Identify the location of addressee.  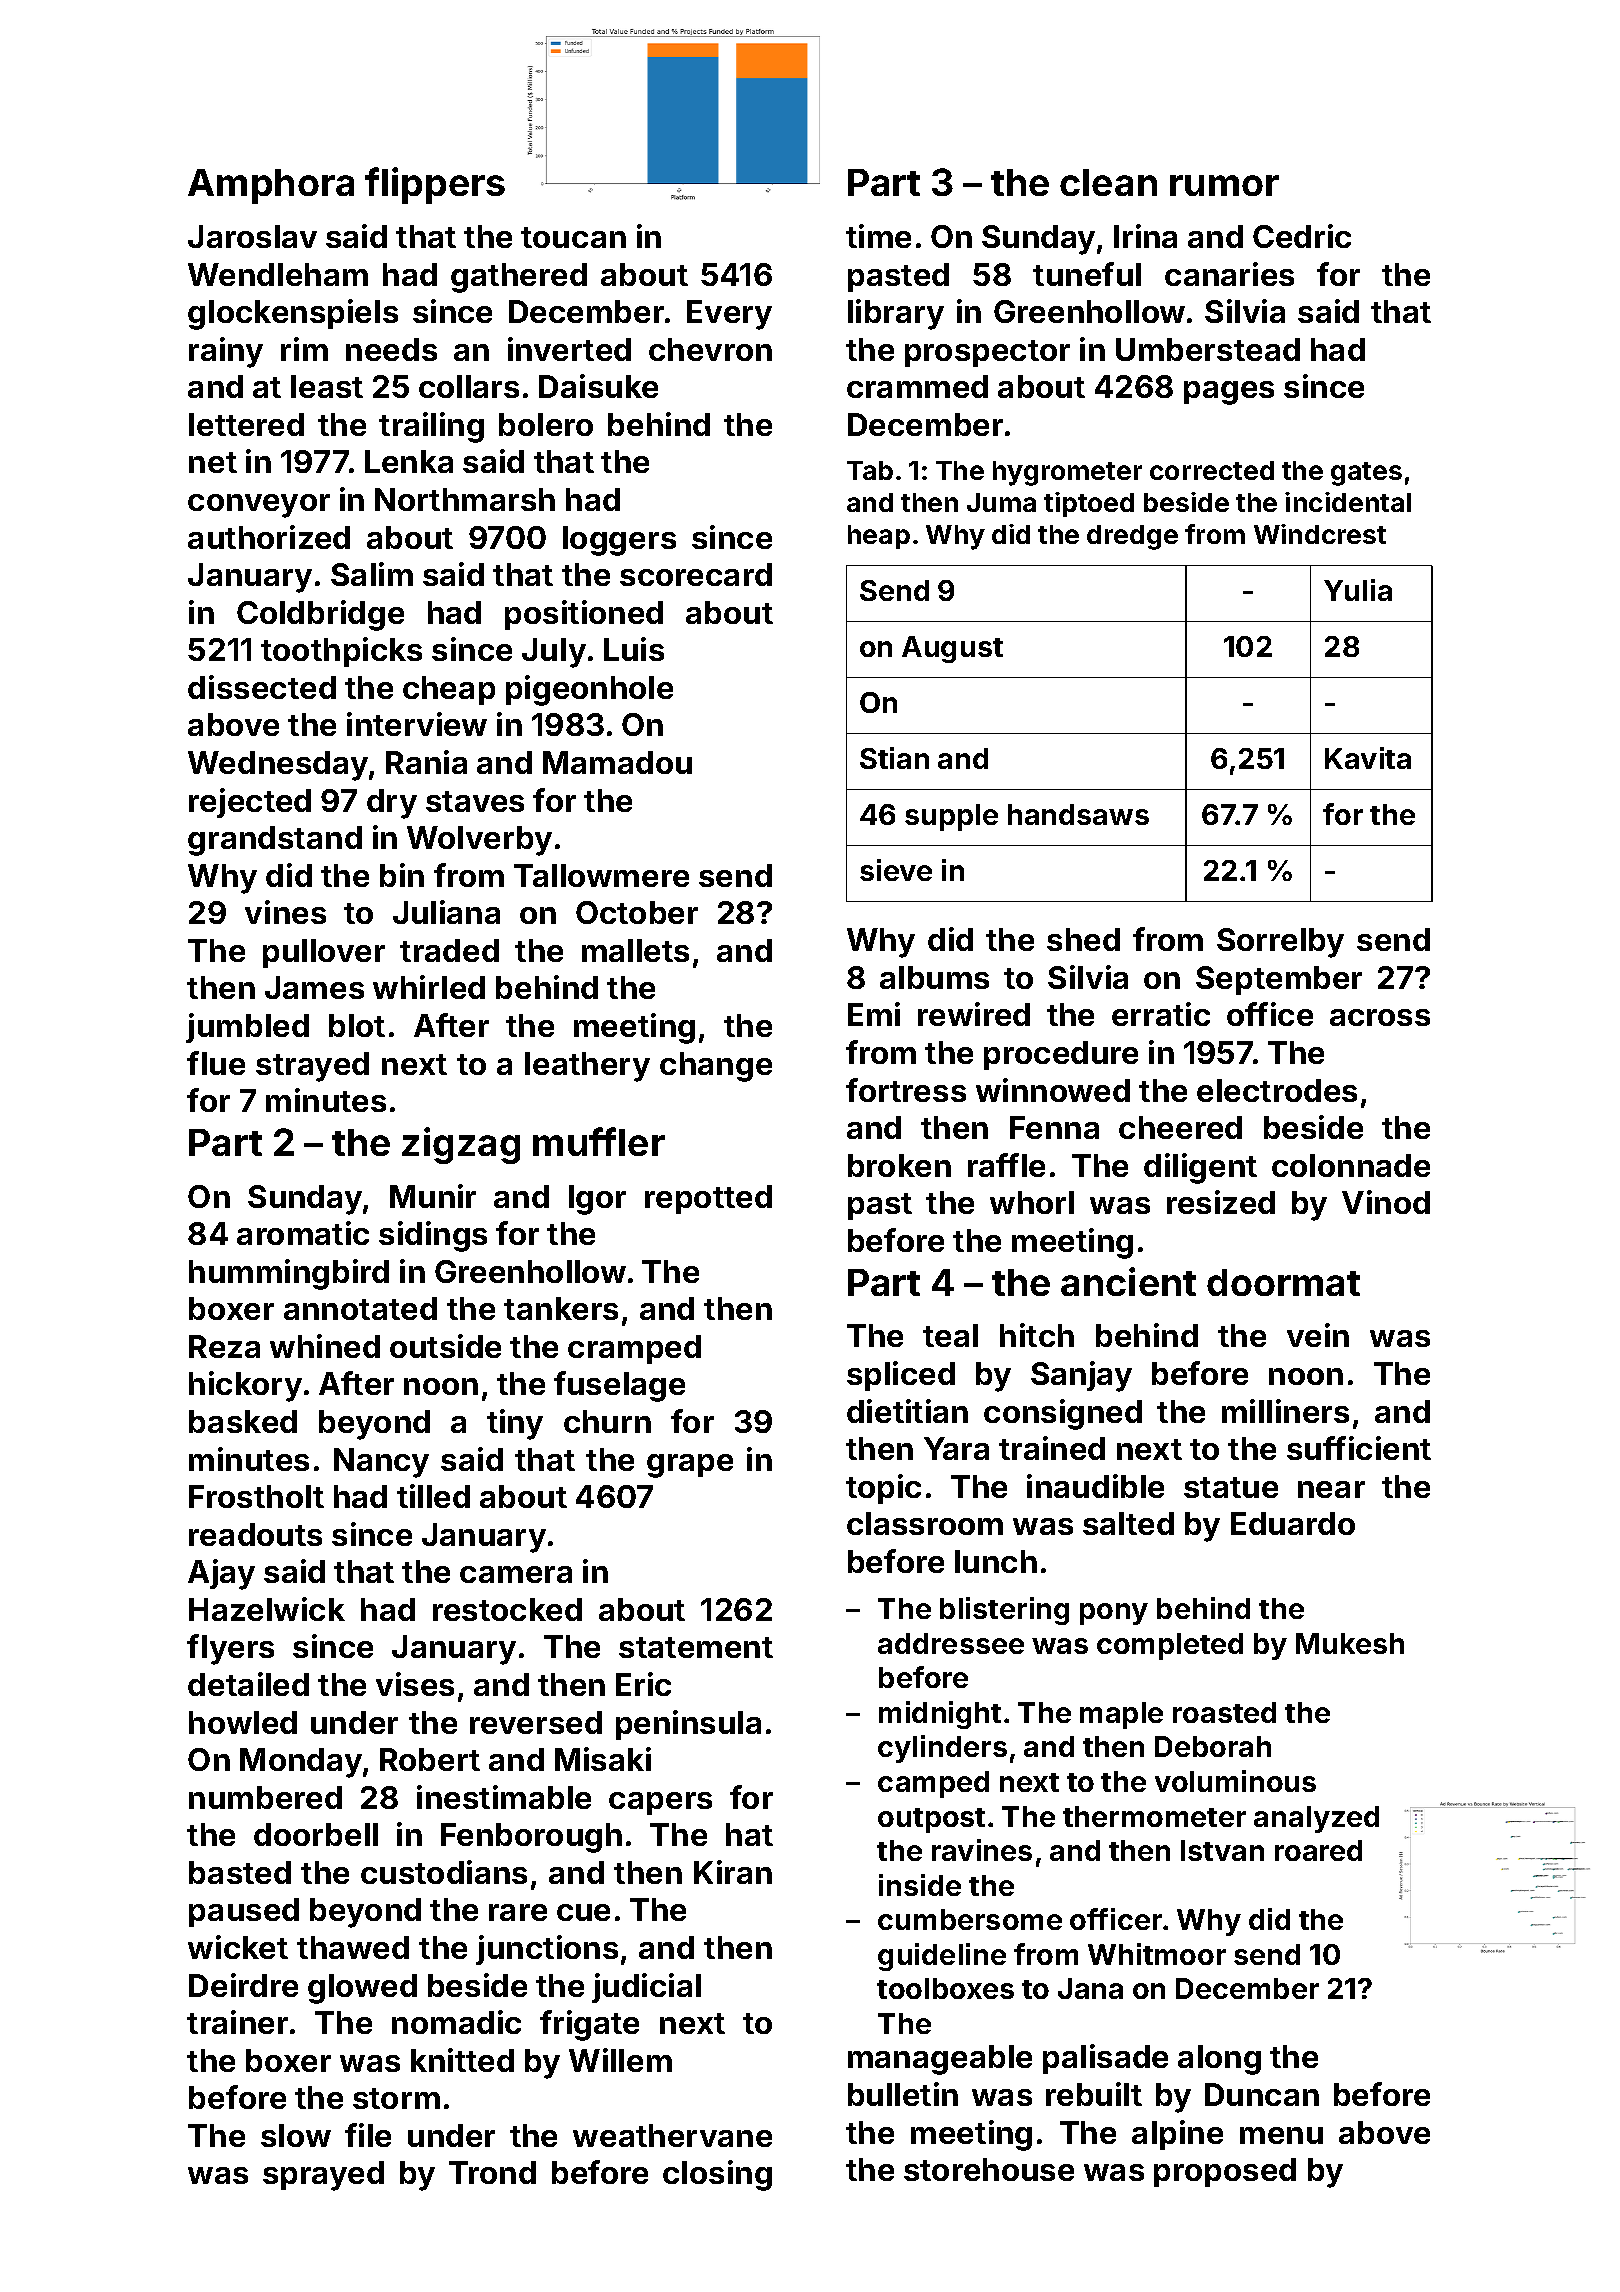
(951, 1643).
